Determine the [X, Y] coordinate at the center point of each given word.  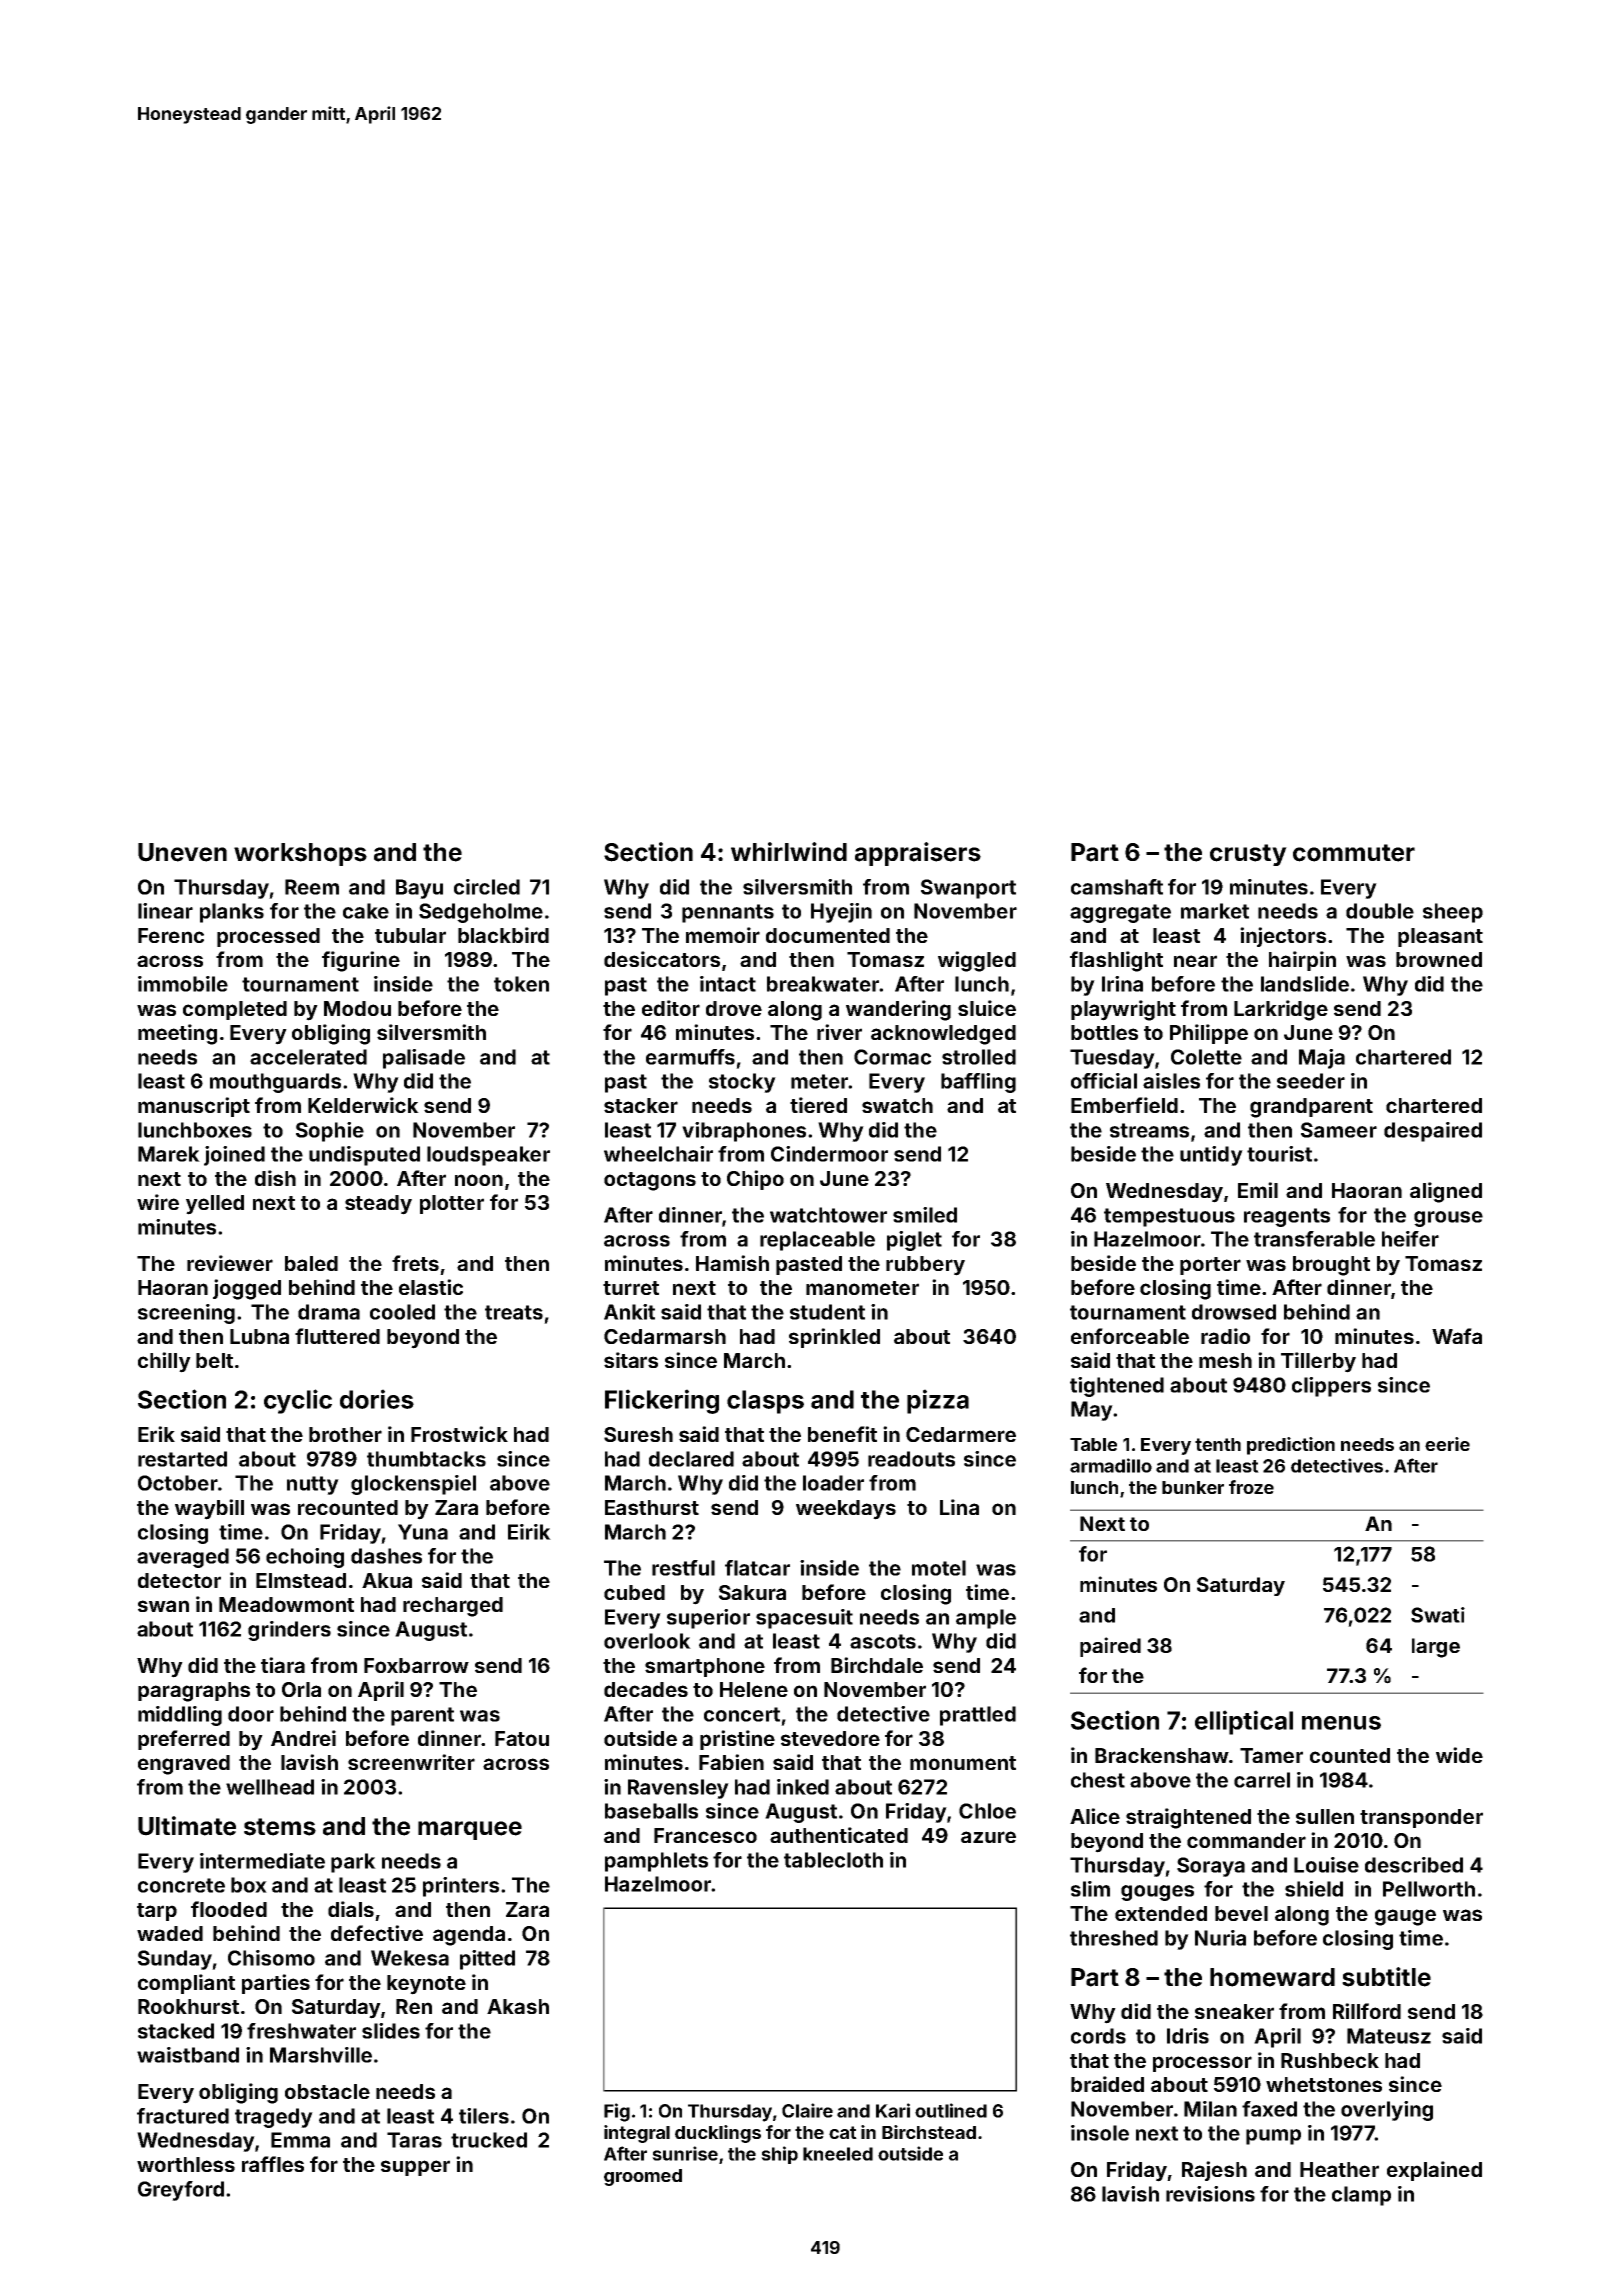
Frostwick [459, 1434]
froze [1251, 1487]
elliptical [1244, 1722]
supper [415, 2168]
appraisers [918, 854]
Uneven [182, 852]
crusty [1248, 855]
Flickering [662, 1401]
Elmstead [301, 1580]
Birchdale [877, 1665]
